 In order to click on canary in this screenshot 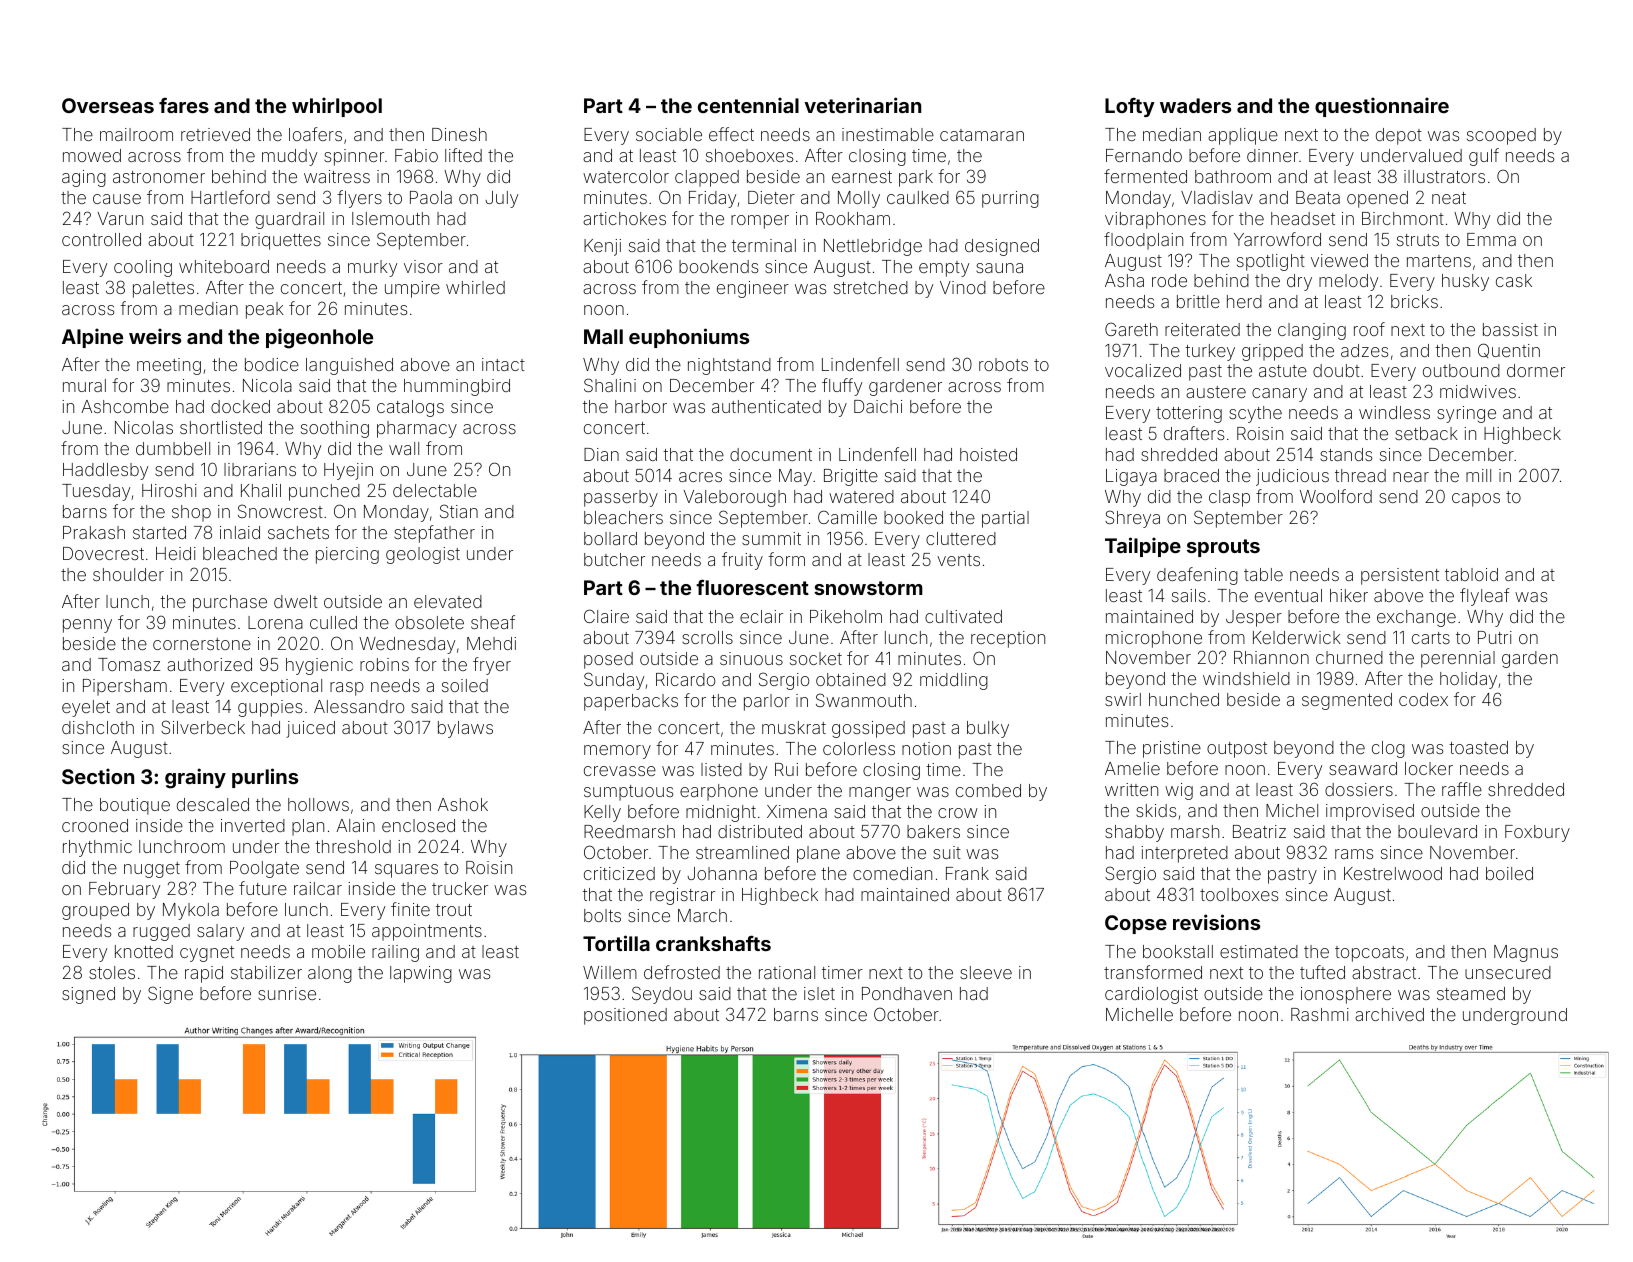, I will do `click(1279, 395)`.
